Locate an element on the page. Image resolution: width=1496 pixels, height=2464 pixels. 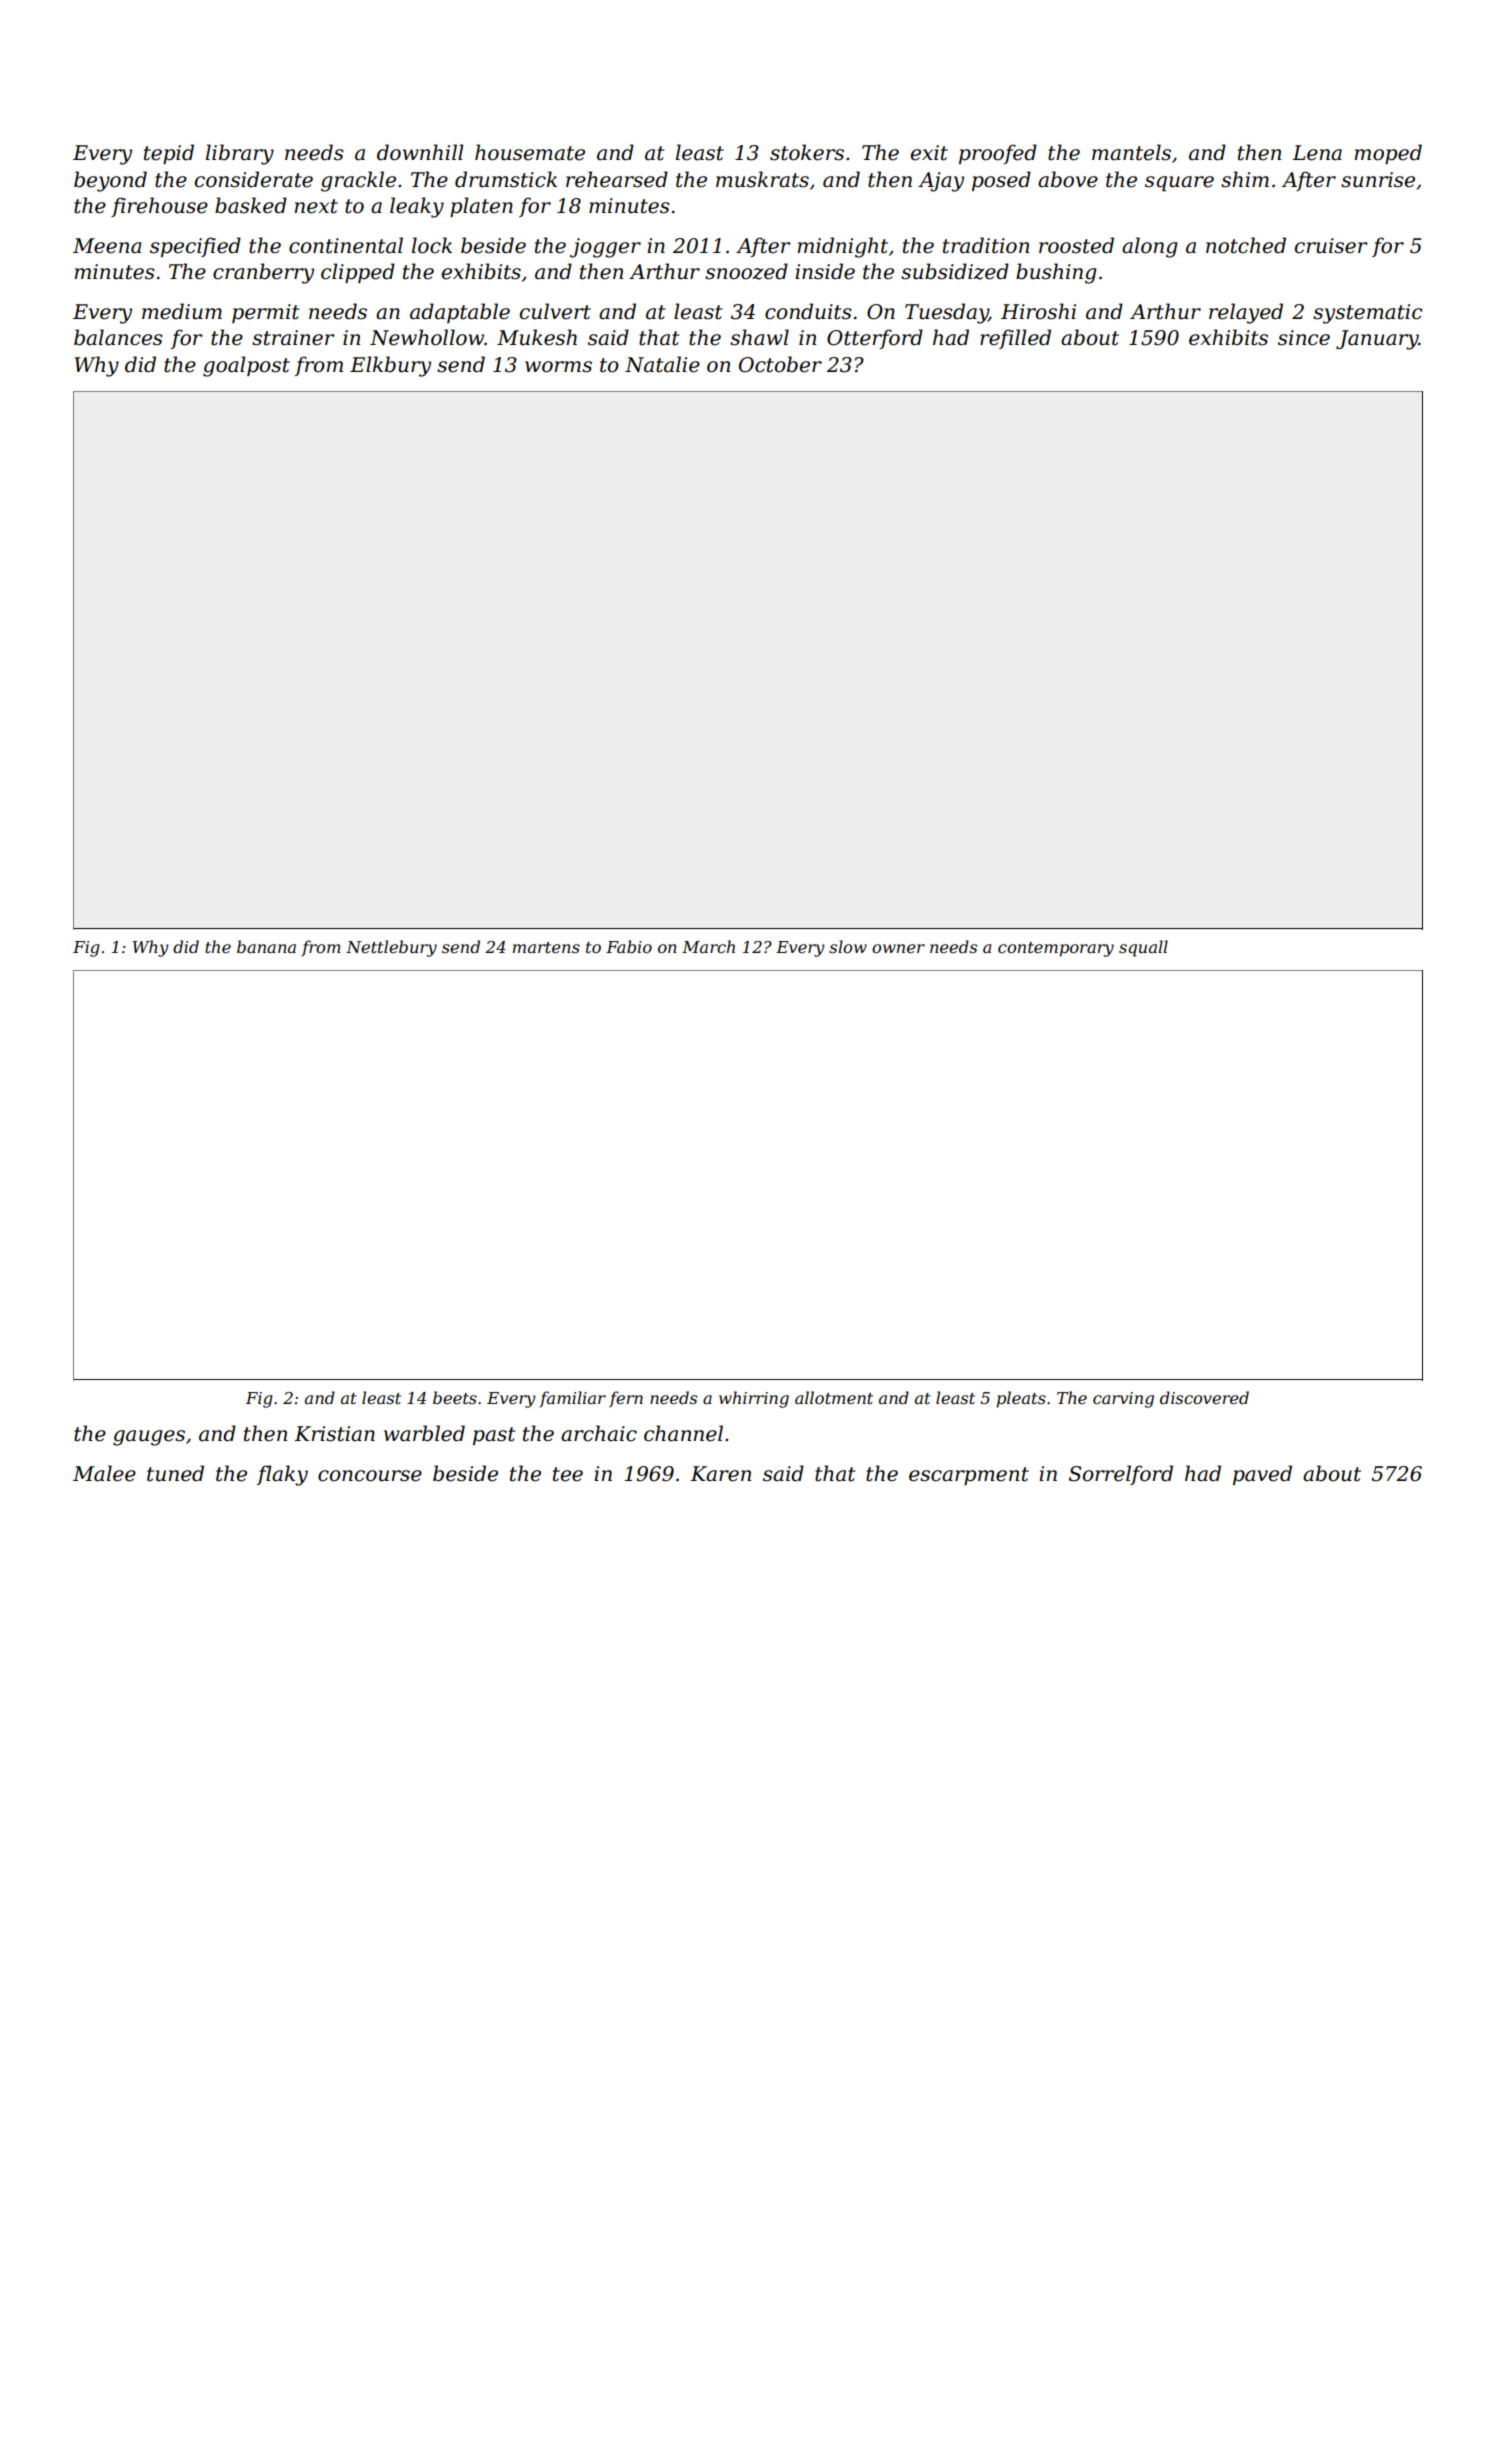
mantels is located at coordinates (1131, 152).
